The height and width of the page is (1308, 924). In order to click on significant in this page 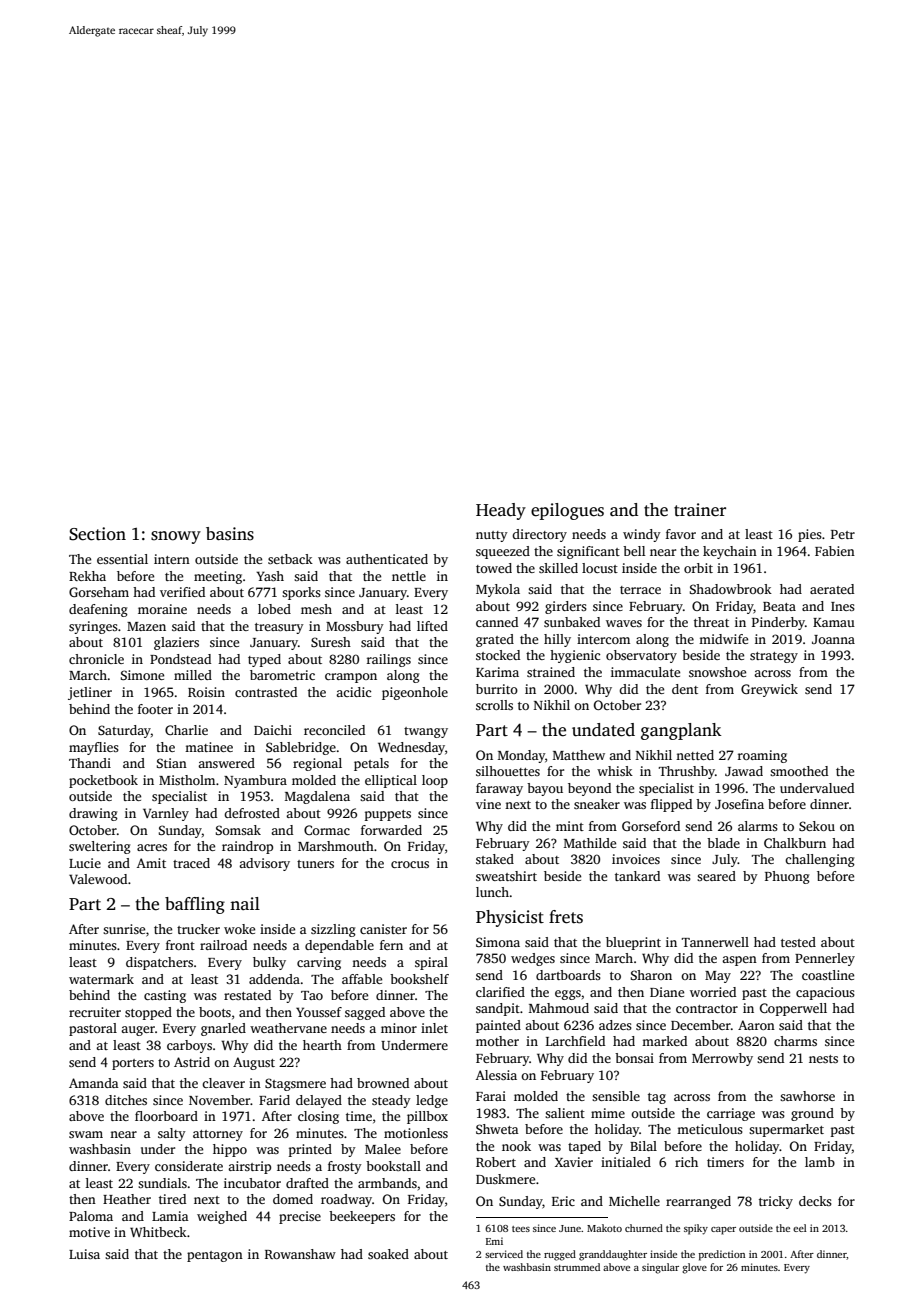, I will do `click(588, 552)`.
